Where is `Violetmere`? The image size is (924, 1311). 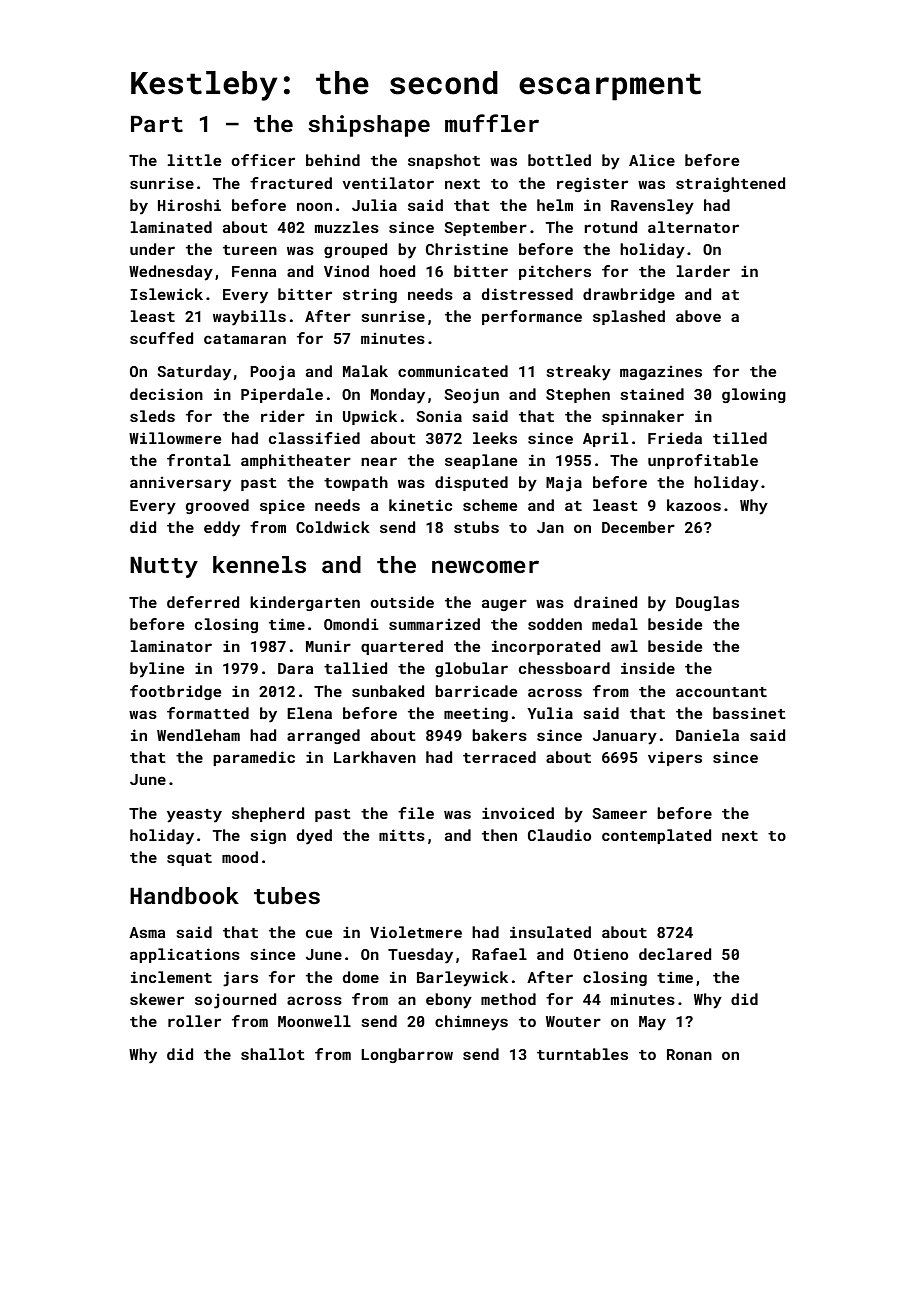 Violetmere is located at coordinates (416, 932).
